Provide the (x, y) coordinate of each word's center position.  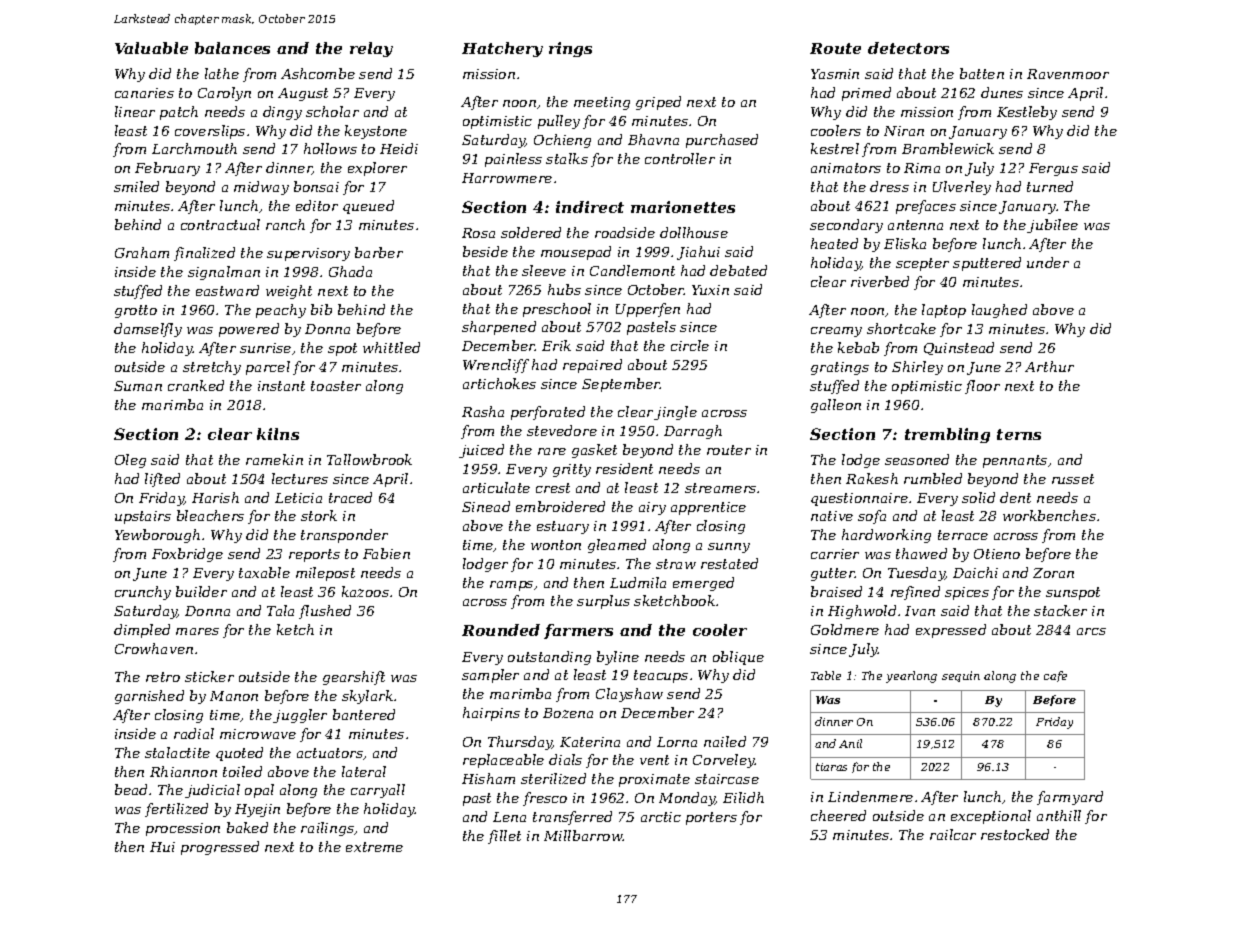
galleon (836, 406)
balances (232, 48)
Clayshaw (629, 695)
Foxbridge (187, 555)
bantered (364, 714)
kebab (858, 347)
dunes (1002, 92)
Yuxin (710, 290)
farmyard (1070, 798)
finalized (204, 254)
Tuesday (916, 574)
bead (131, 789)
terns (1019, 434)
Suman (138, 386)
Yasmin (835, 74)
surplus (603, 602)
